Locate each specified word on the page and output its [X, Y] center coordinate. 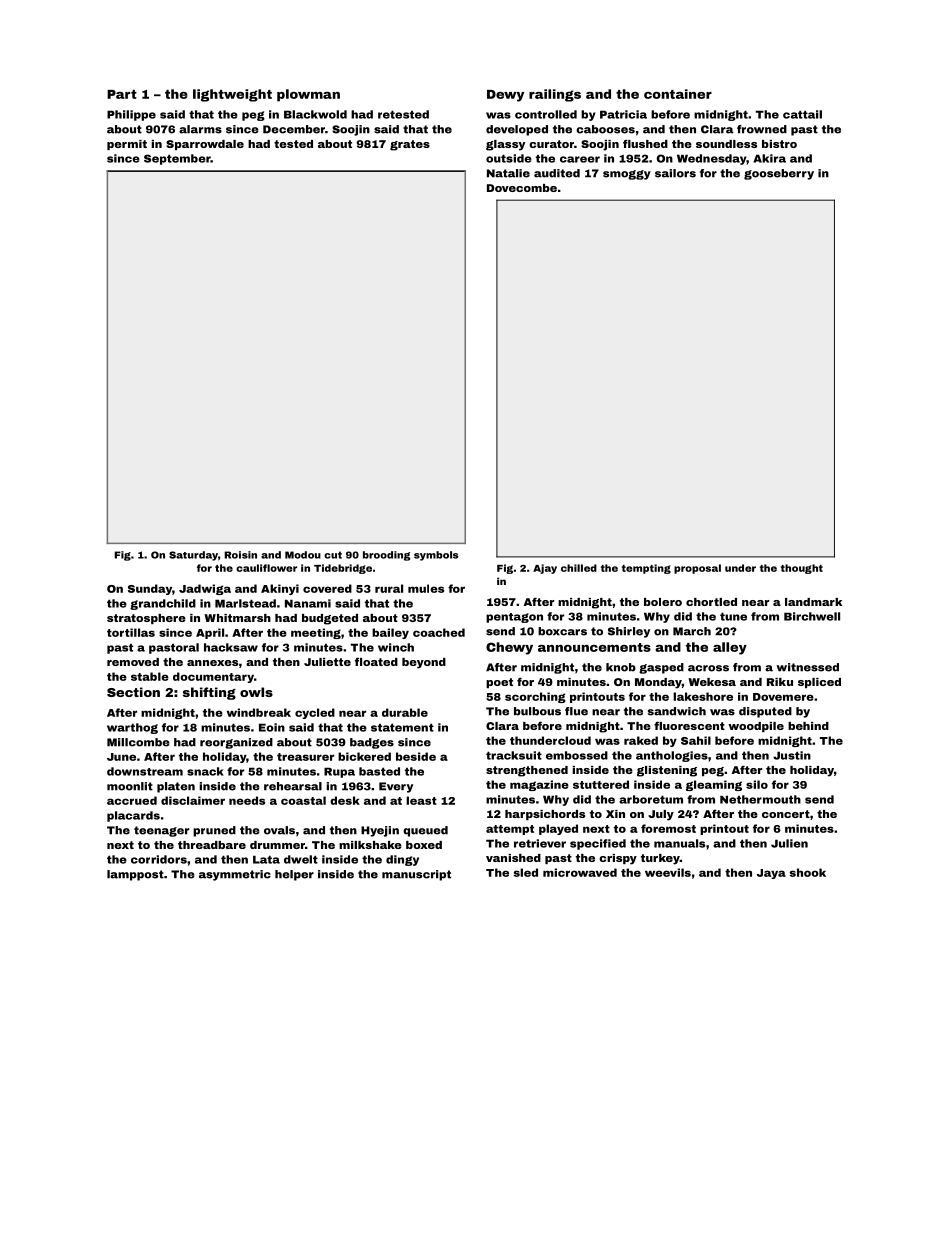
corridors [159, 859]
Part [122, 94]
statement [402, 727]
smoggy [627, 175]
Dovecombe [522, 188]
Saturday [193, 556]
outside [509, 158]
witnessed [807, 667]
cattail [802, 114]
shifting [209, 693]
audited [557, 173]
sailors [675, 173]
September [177, 159]
